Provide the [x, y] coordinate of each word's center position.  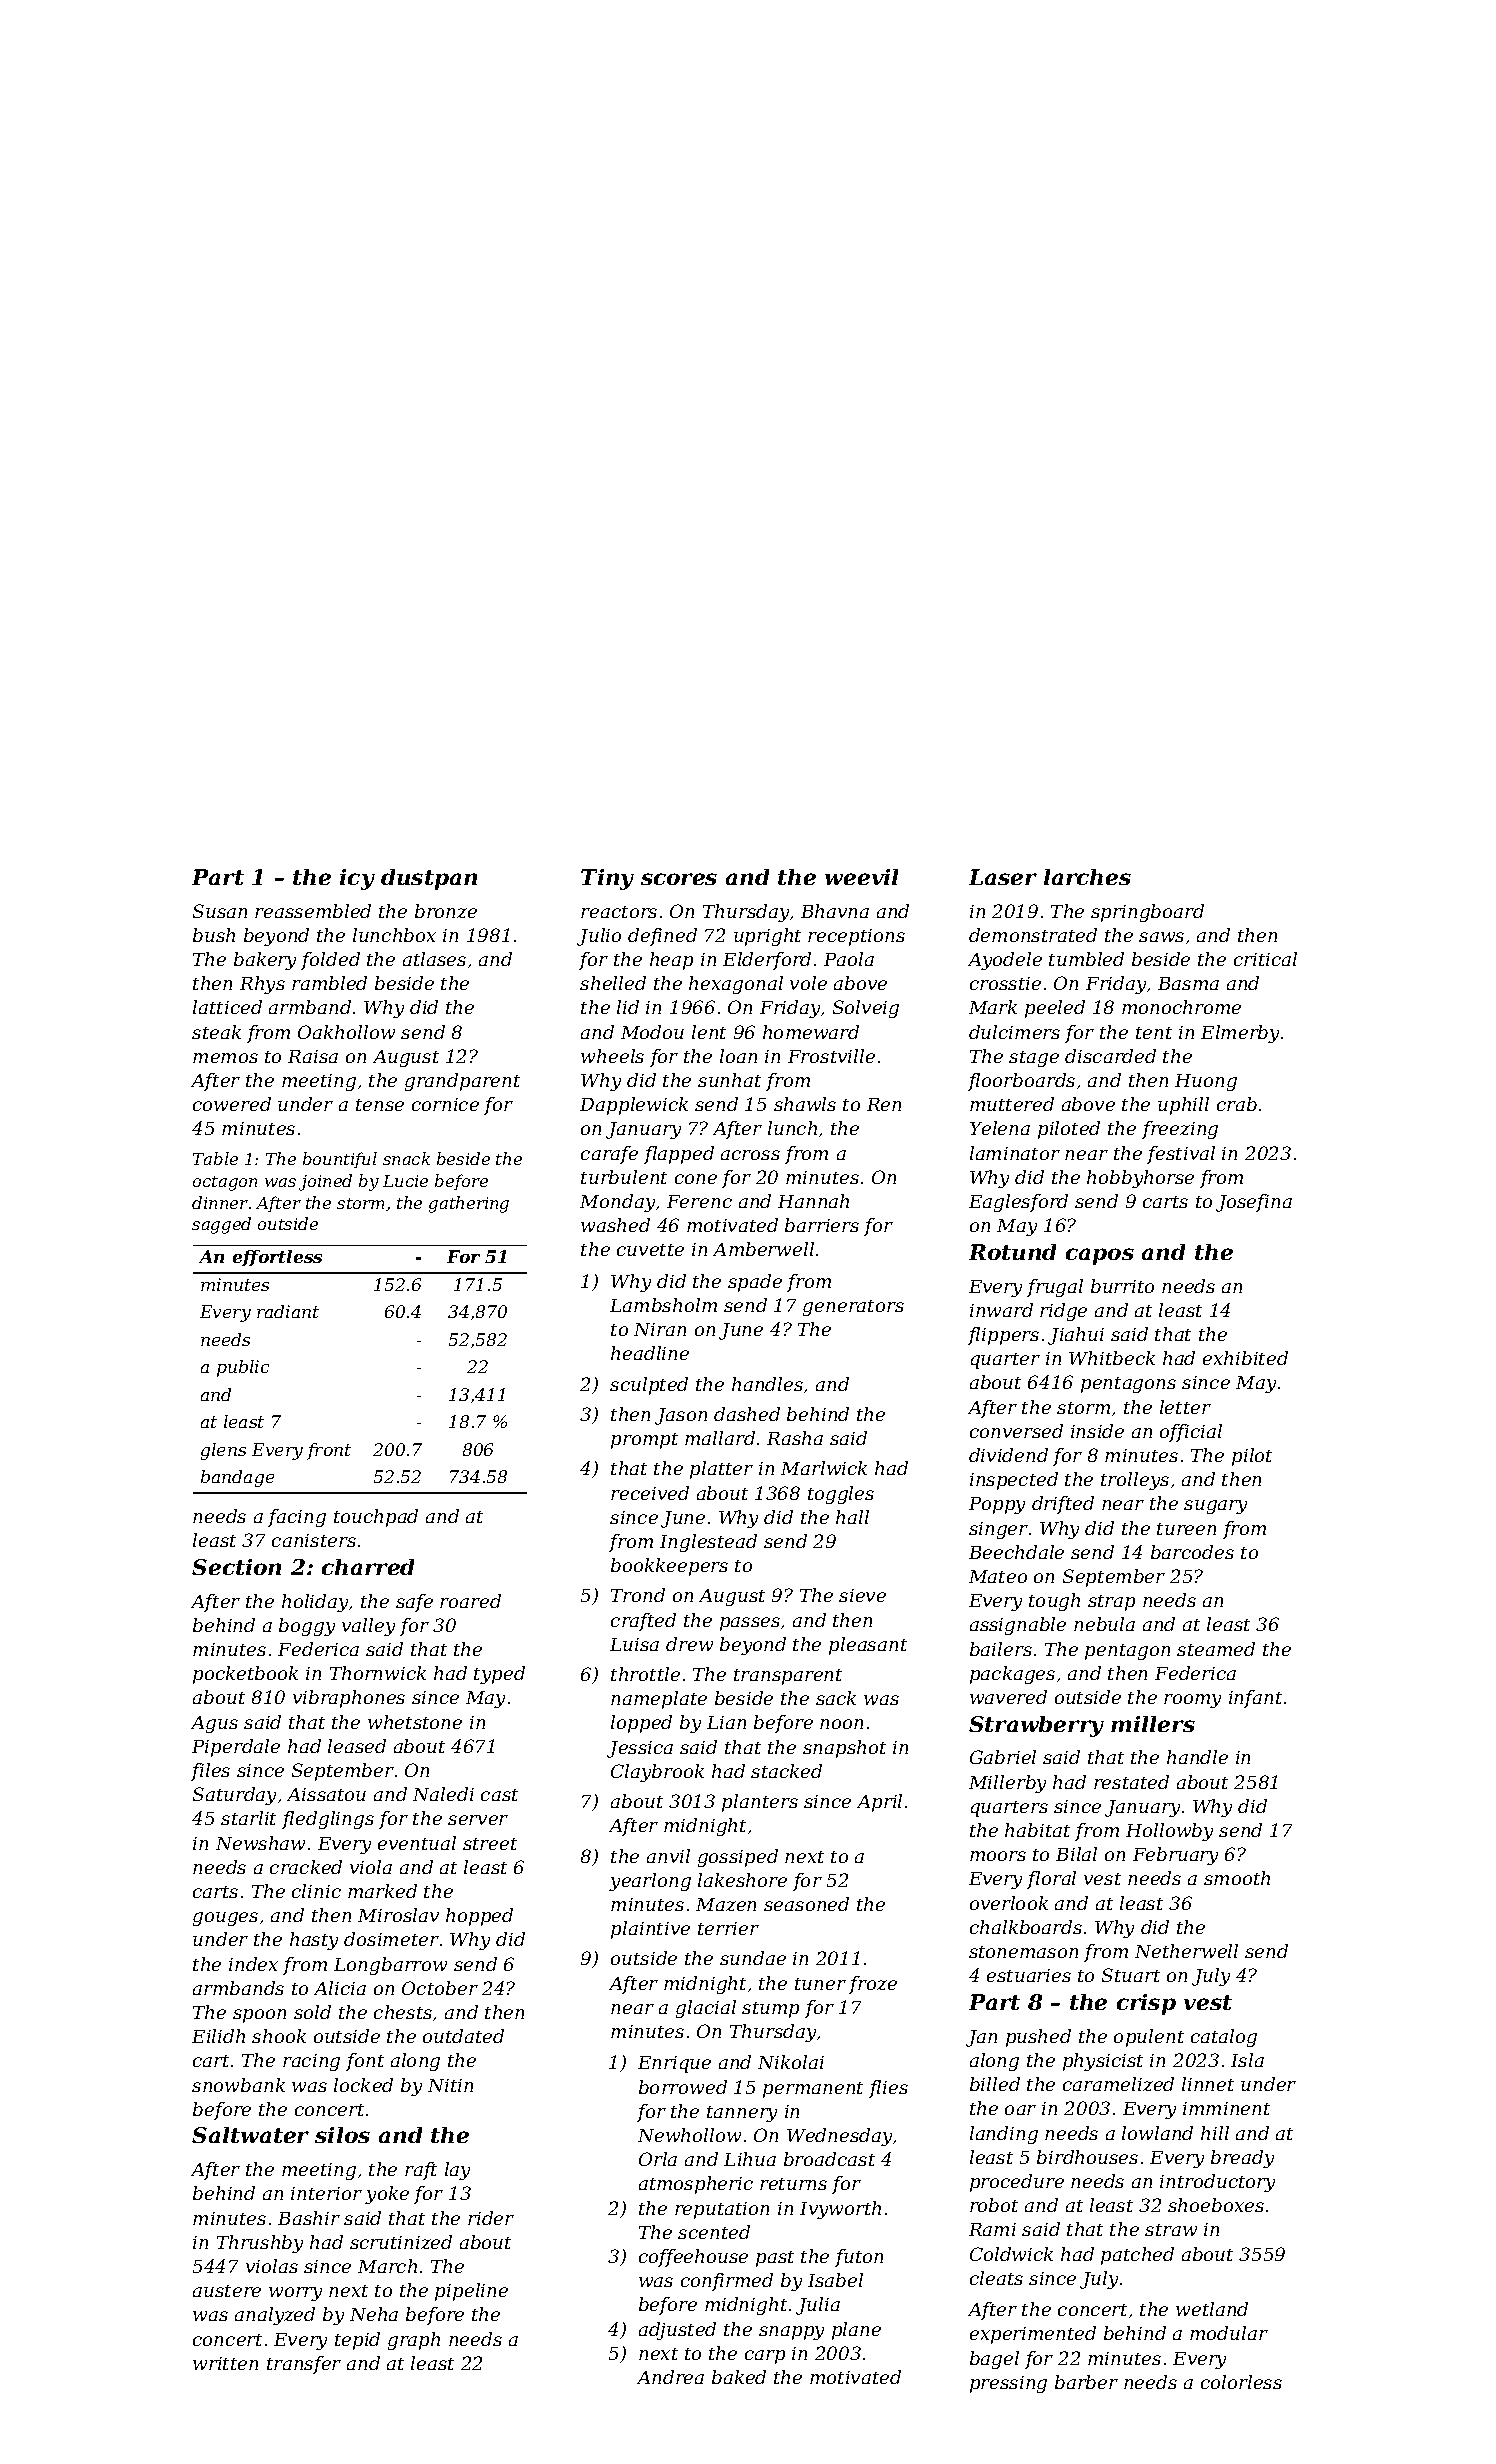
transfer [304, 2365]
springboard [1147, 913]
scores [679, 879]
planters [760, 1803]
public [243, 1368]
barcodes [1192, 1552]
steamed [1216, 1649]
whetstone [415, 1722]
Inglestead [708, 1543]
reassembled [313, 911]
